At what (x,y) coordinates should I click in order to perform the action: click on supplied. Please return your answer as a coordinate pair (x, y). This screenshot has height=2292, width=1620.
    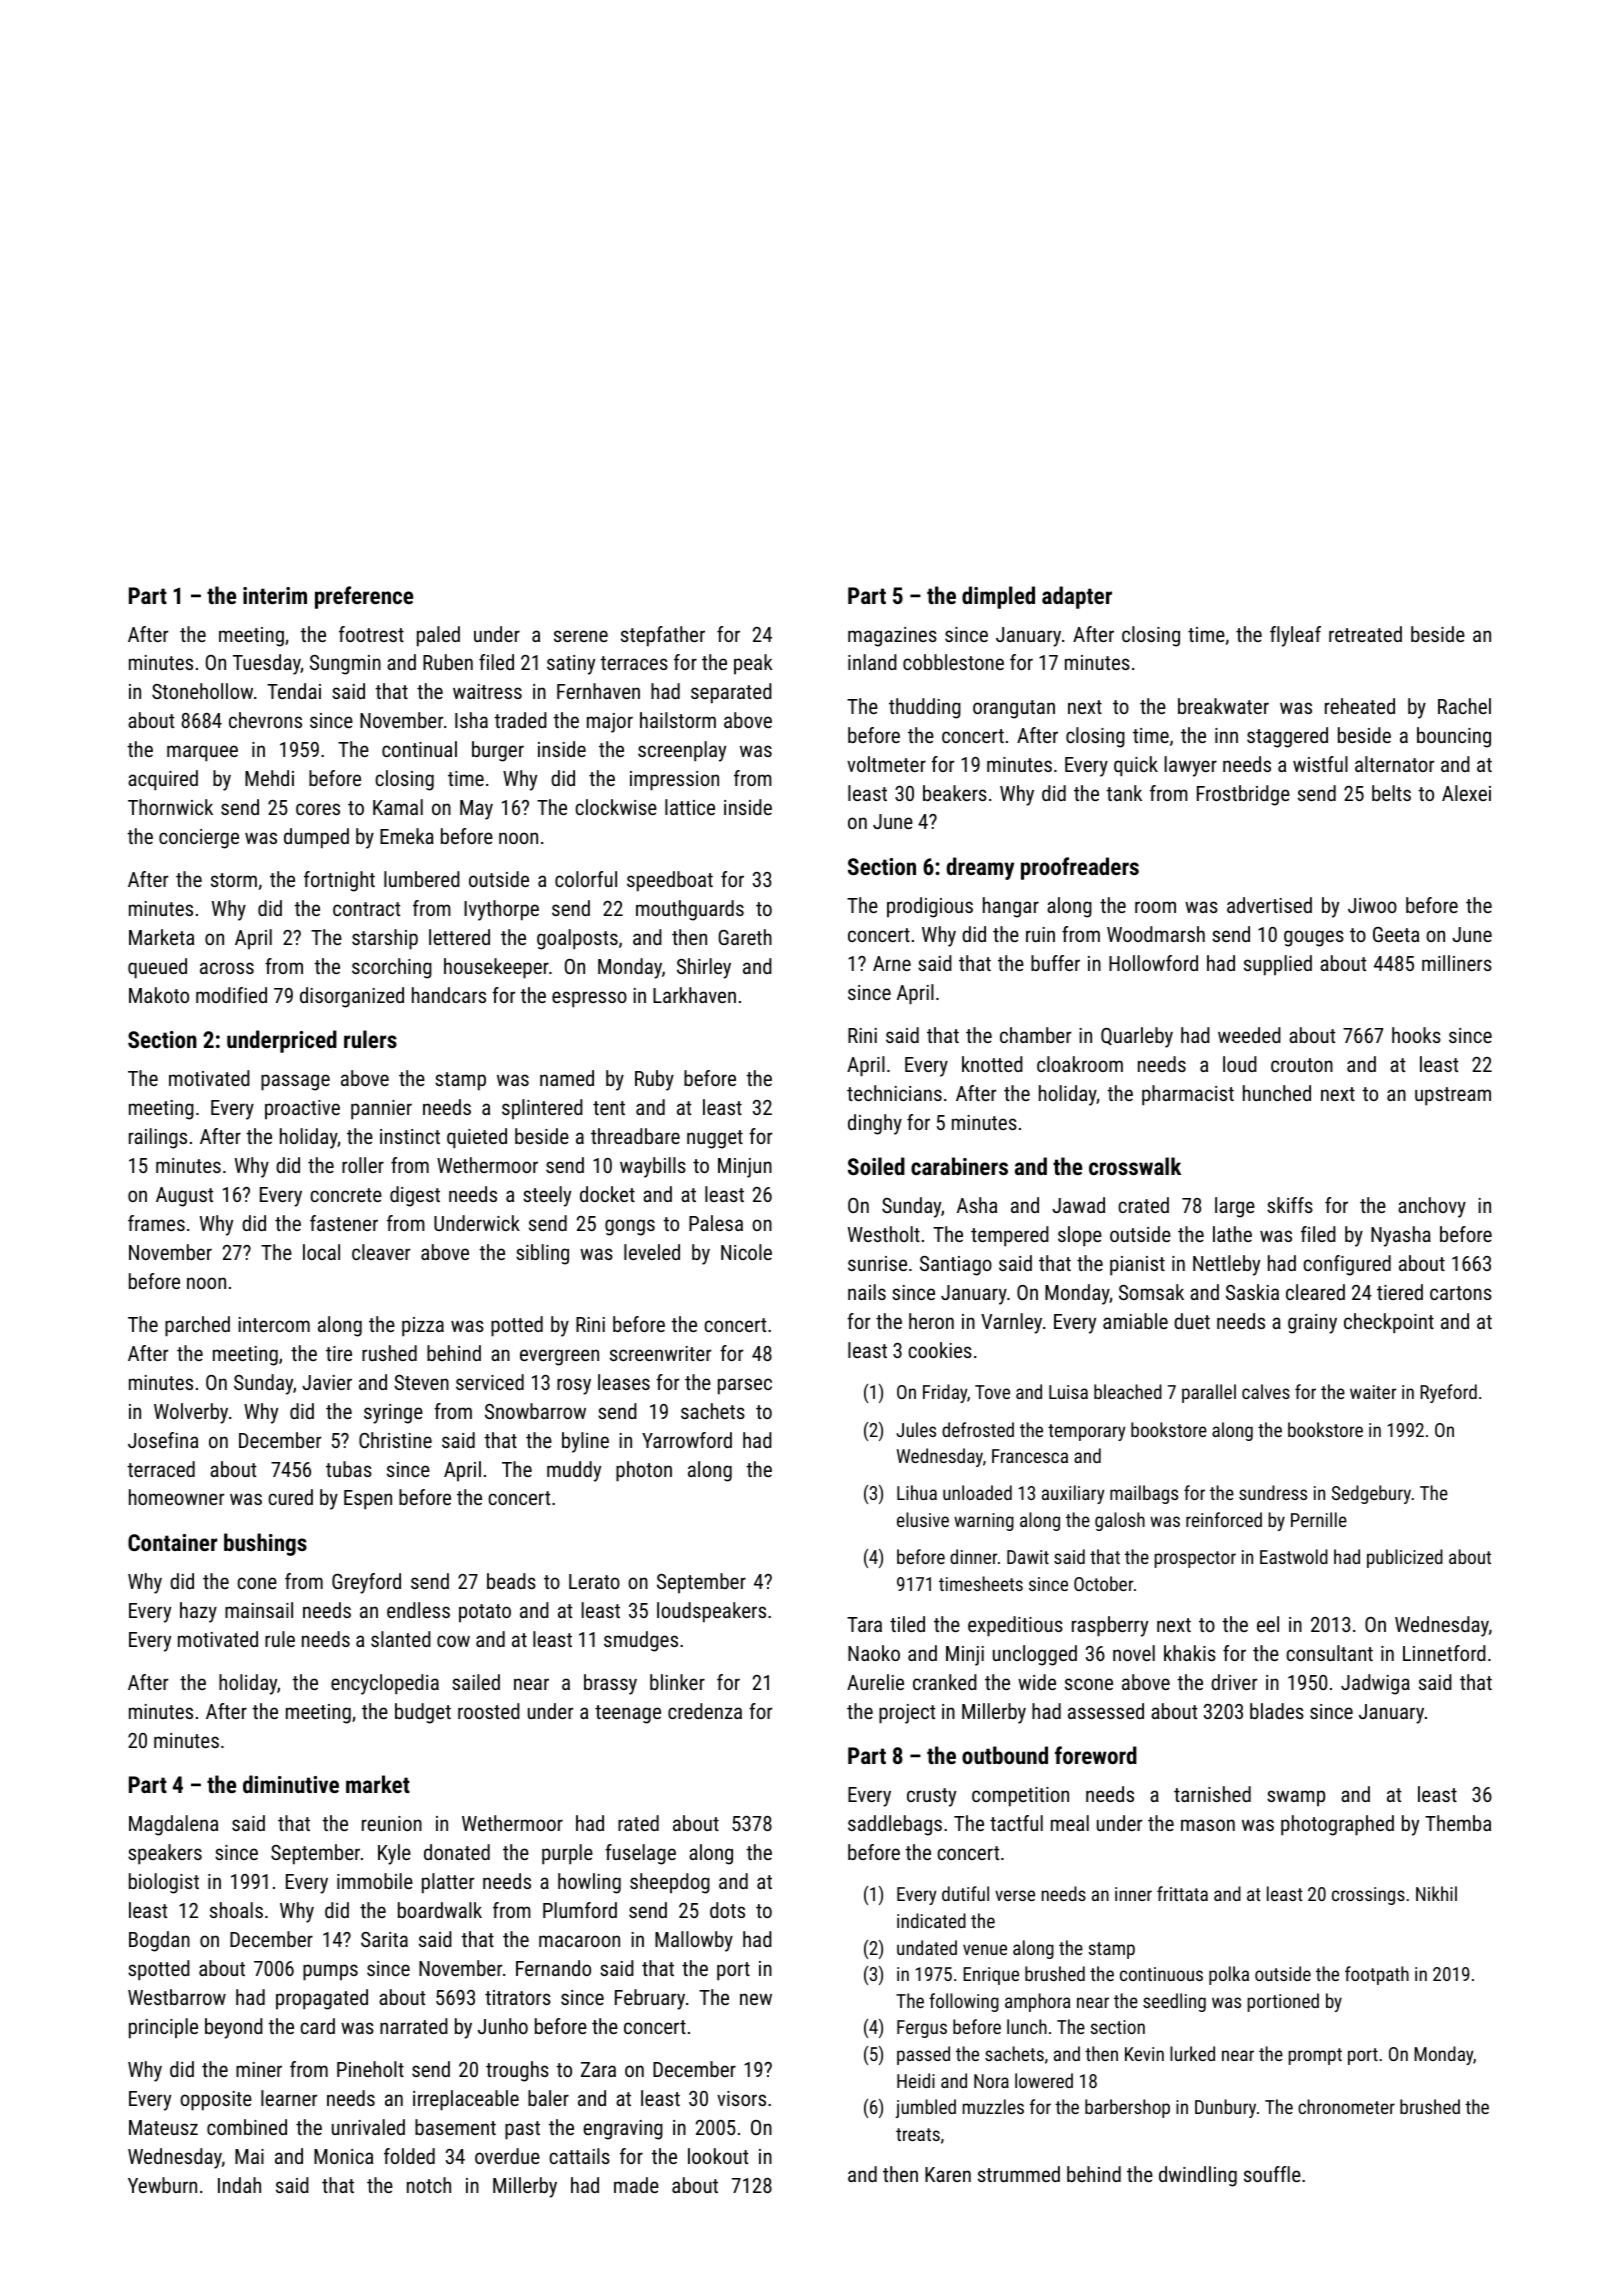
    Looking at the image, I should click on (1278, 965).
